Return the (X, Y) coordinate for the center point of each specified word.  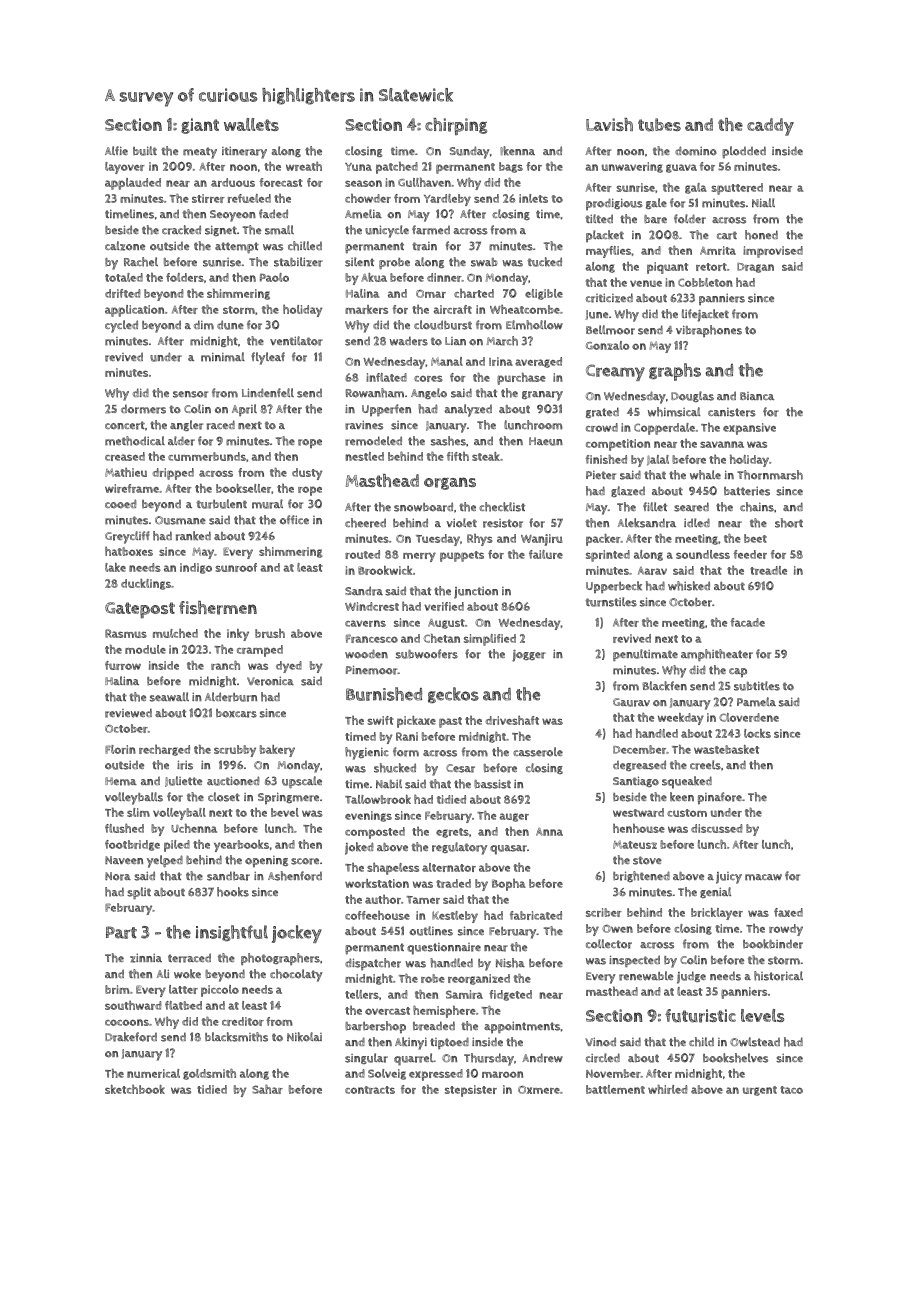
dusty (307, 474)
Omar (431, 294)
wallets (251, 124)
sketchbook (135, 1089)
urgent (760, 1091)
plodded (744, 152)
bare (655, 219)
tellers (362, 994)
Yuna (358, 167)
